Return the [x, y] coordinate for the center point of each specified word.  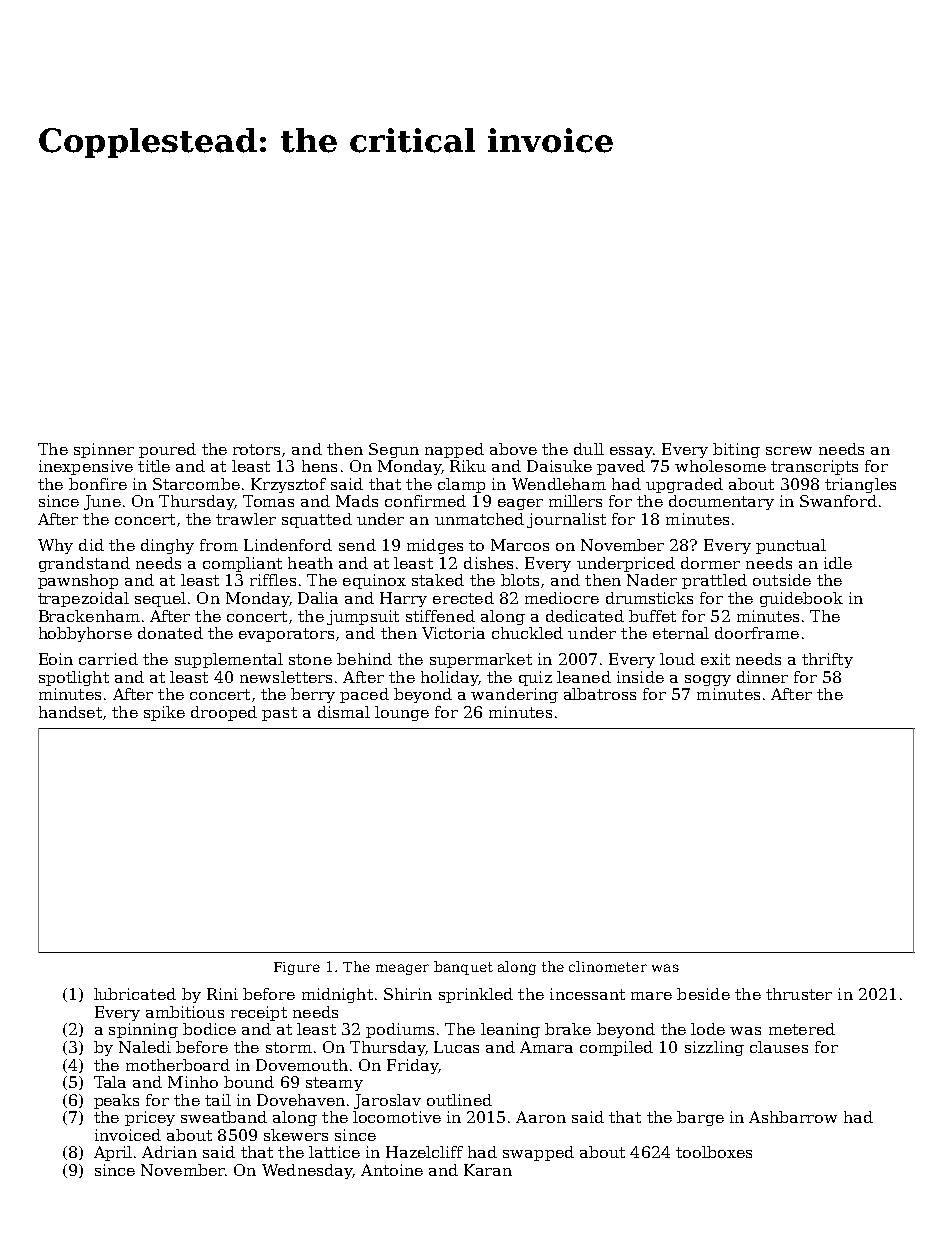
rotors [256, 449]
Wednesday [307, 1171]
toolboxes [714, 1152]
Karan [488, 1170]
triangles [860, 485]
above [513, 449]
